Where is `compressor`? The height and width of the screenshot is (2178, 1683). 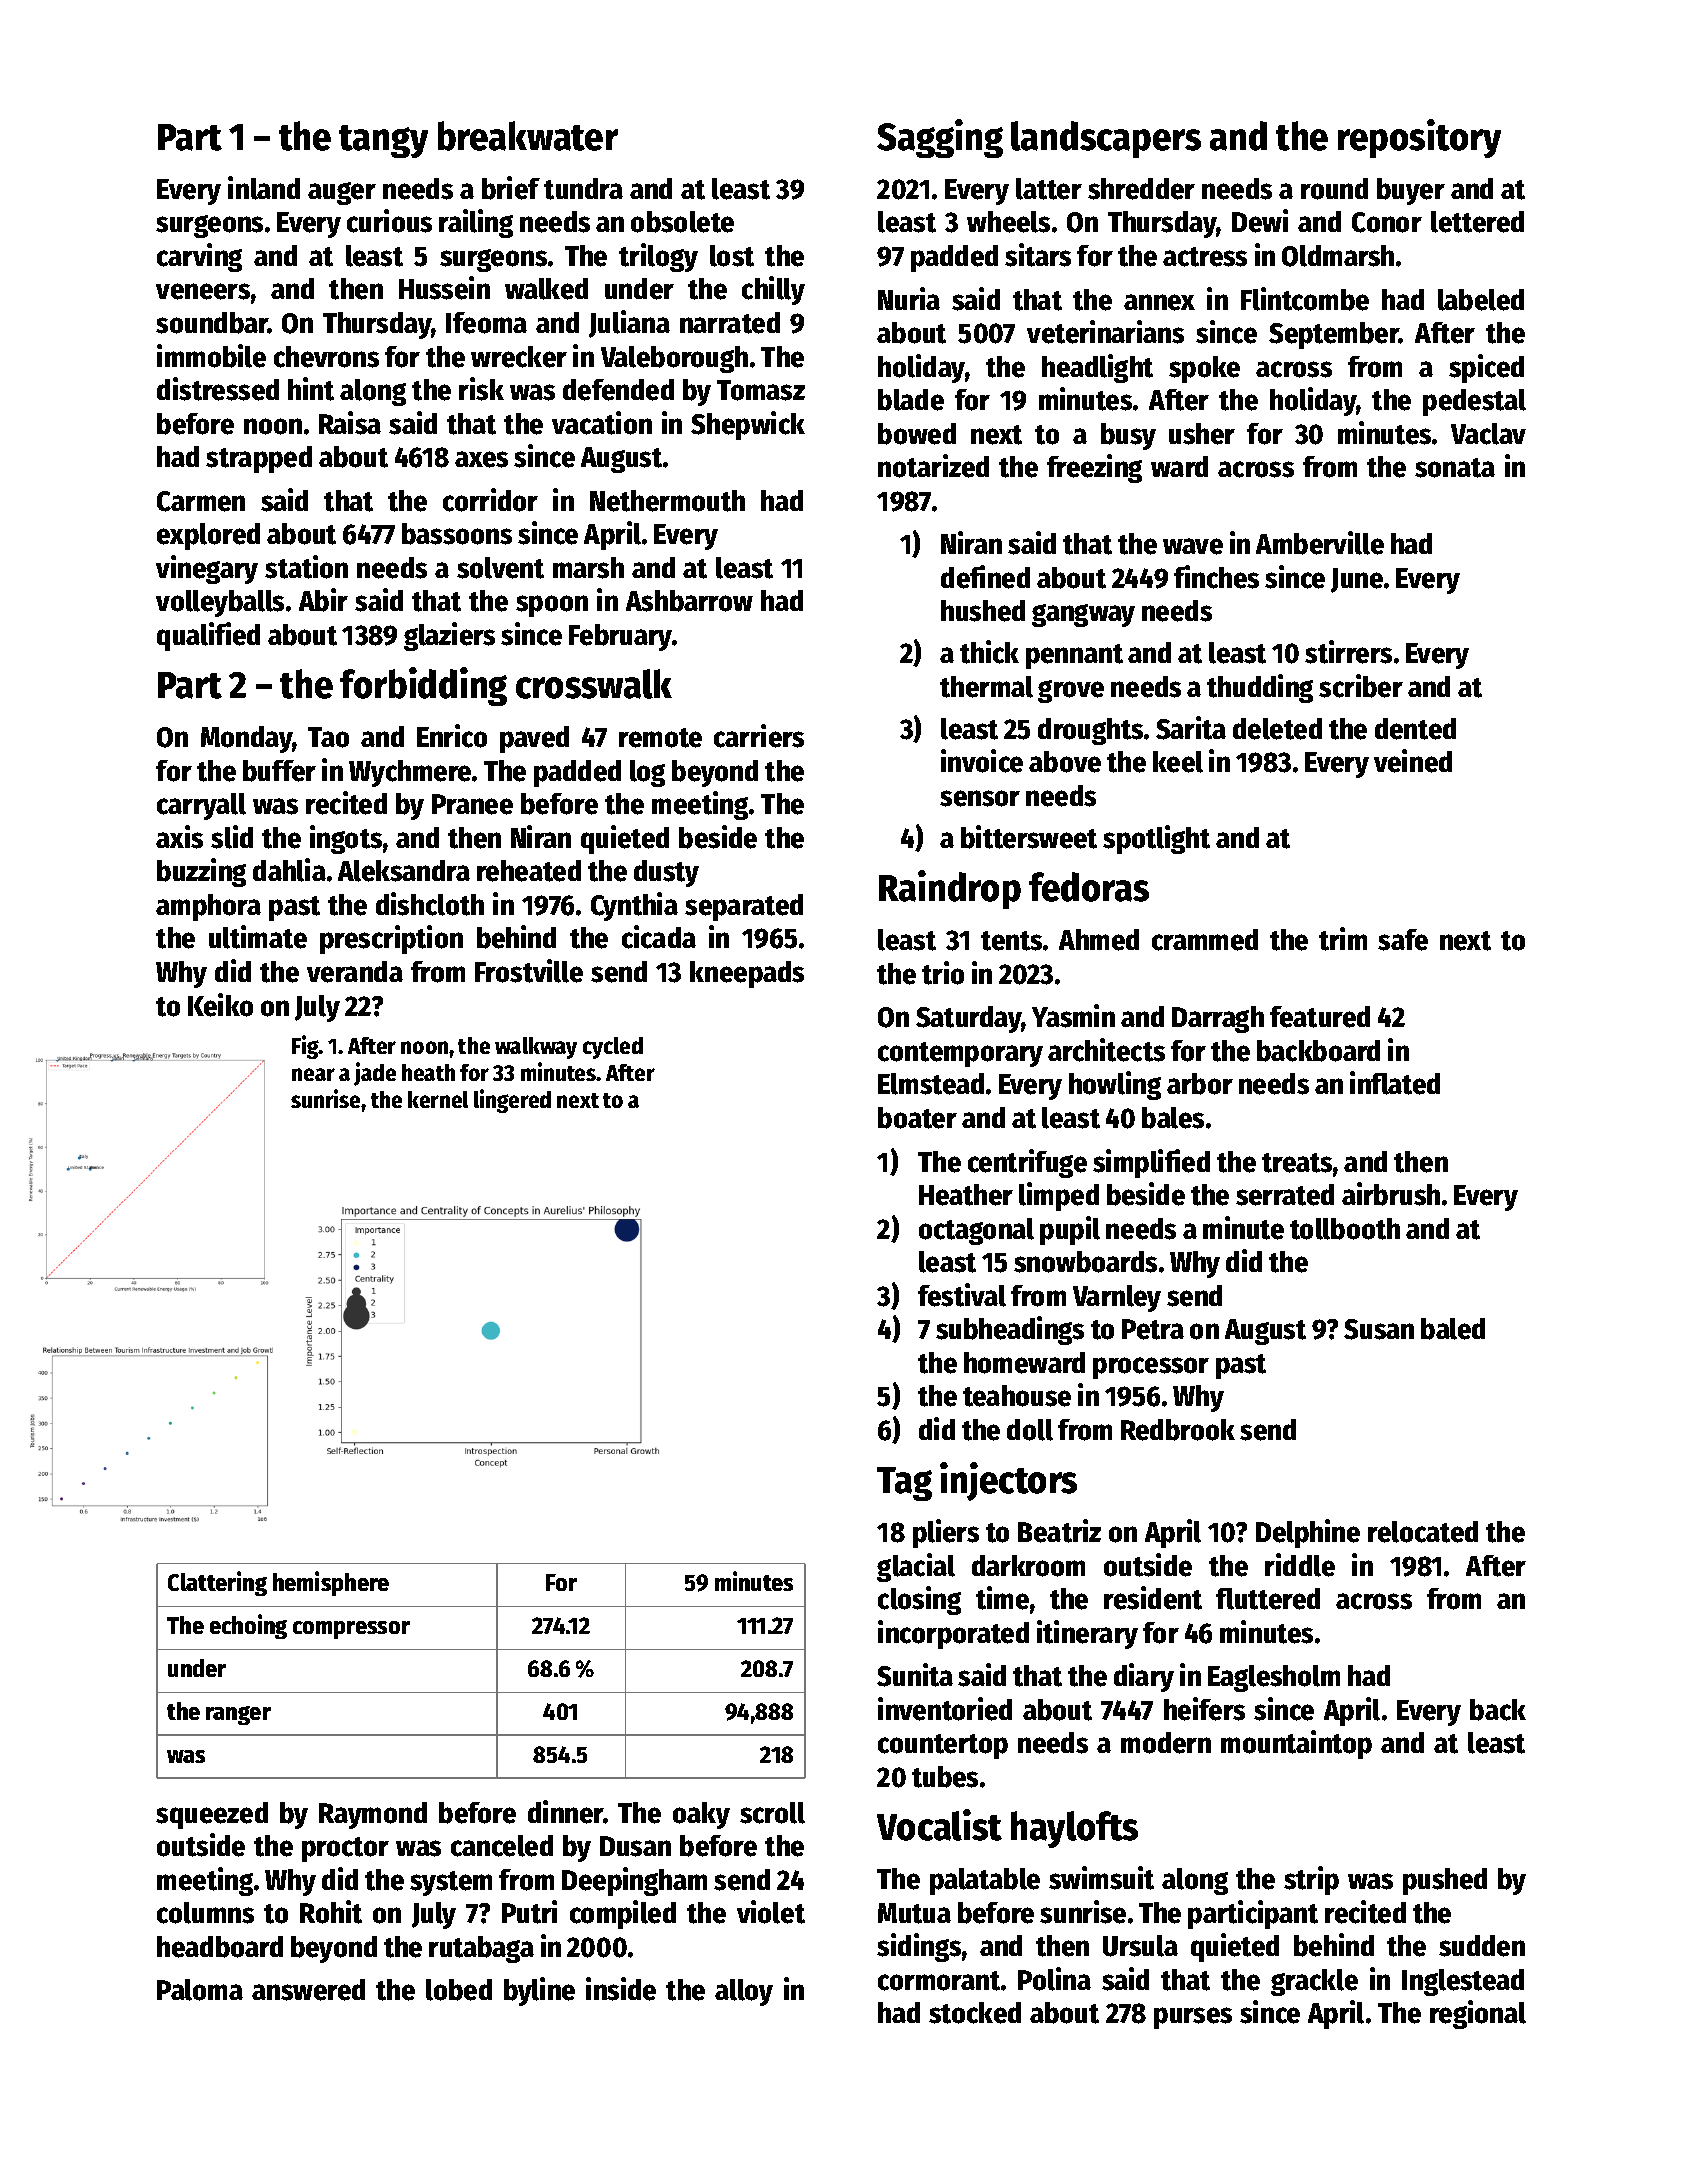
compressor is located at coordinates (351, 1630).
